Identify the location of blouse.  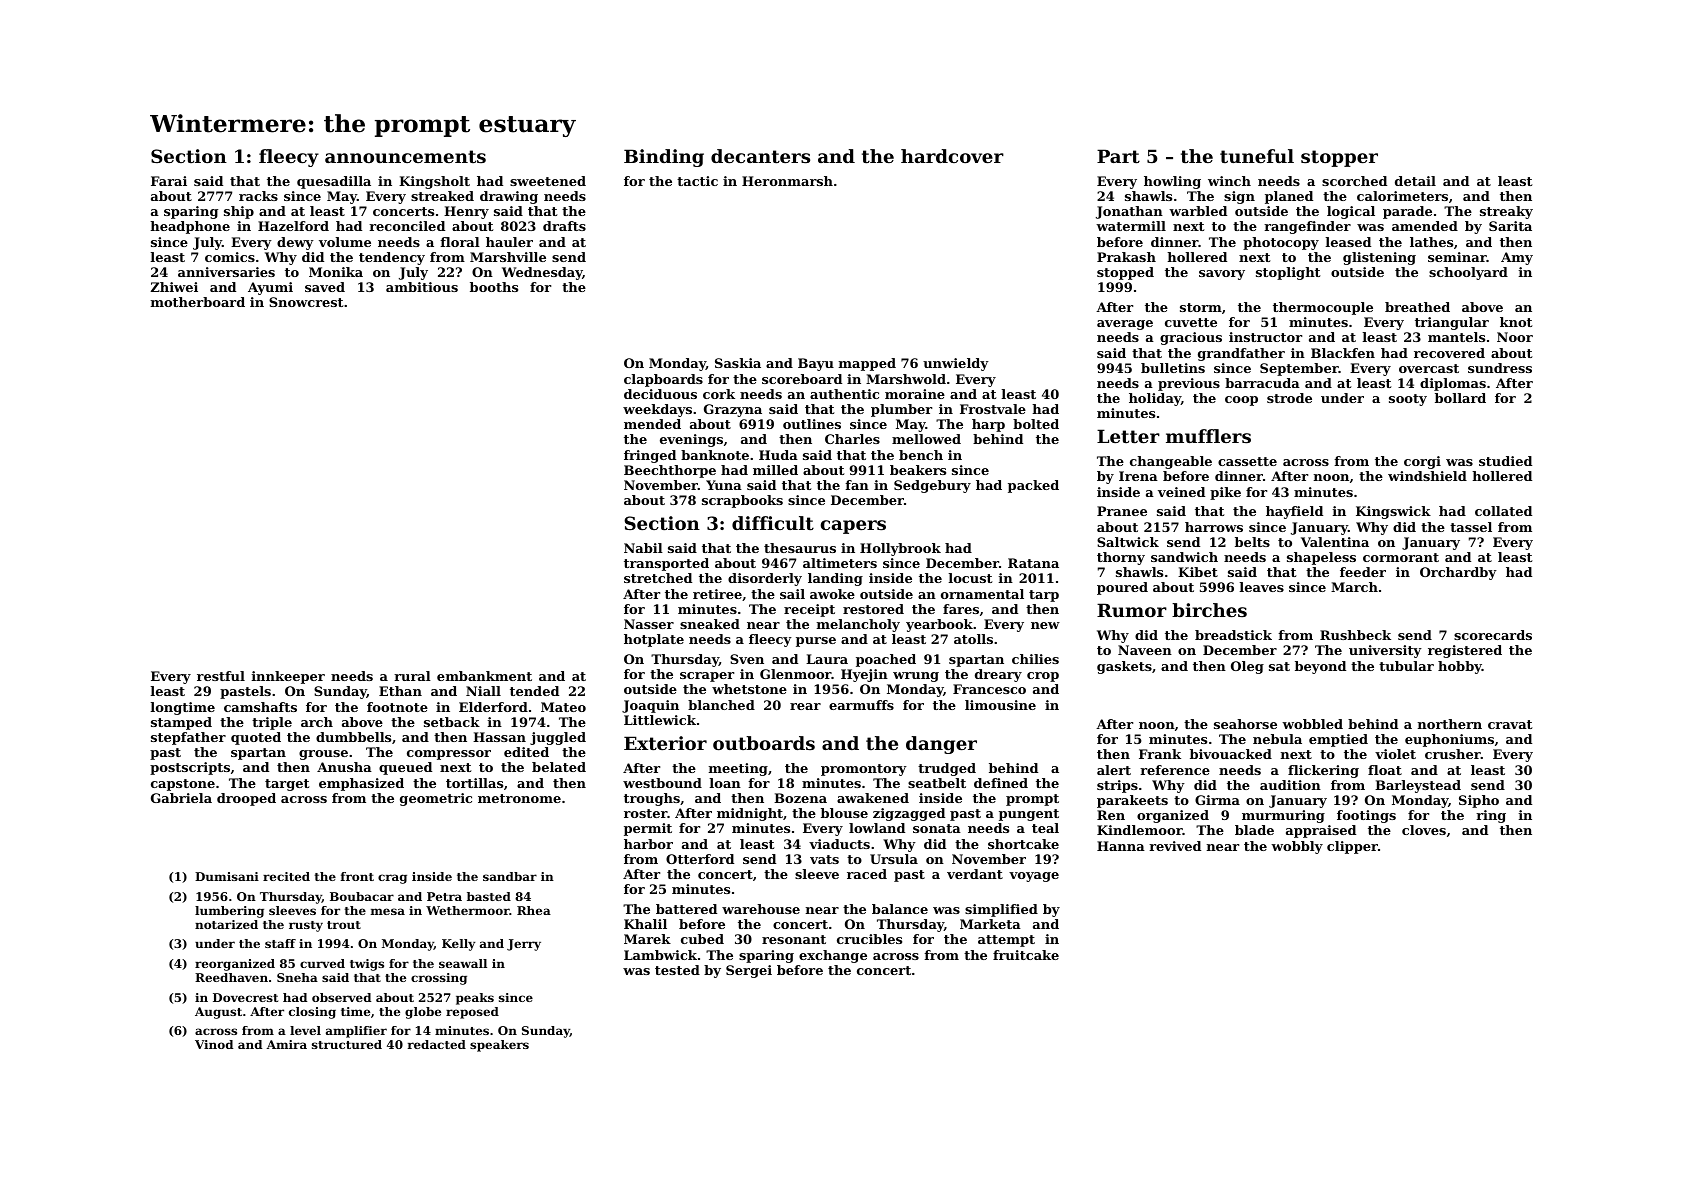
(844, 813).
